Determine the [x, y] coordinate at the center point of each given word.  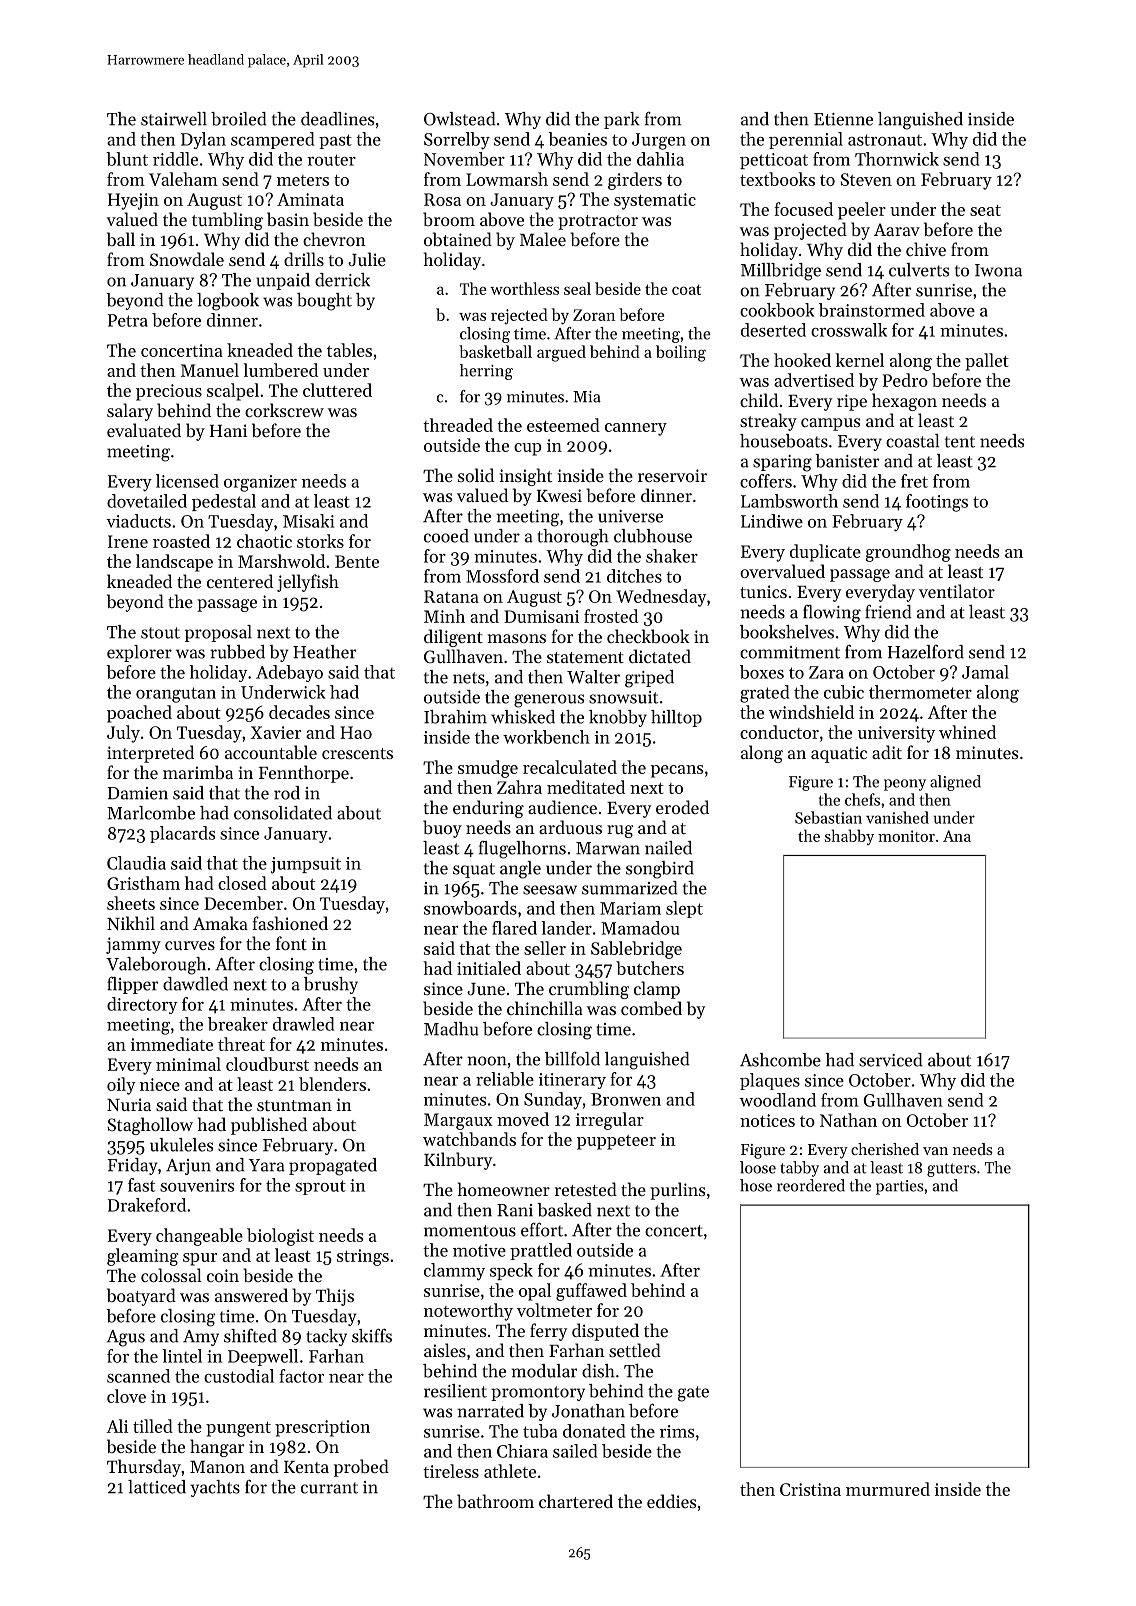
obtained [458, 239]
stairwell [174, 119]
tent [960, 442]
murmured [888, 1489]
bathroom [495, 1501]
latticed [157, 1487]
